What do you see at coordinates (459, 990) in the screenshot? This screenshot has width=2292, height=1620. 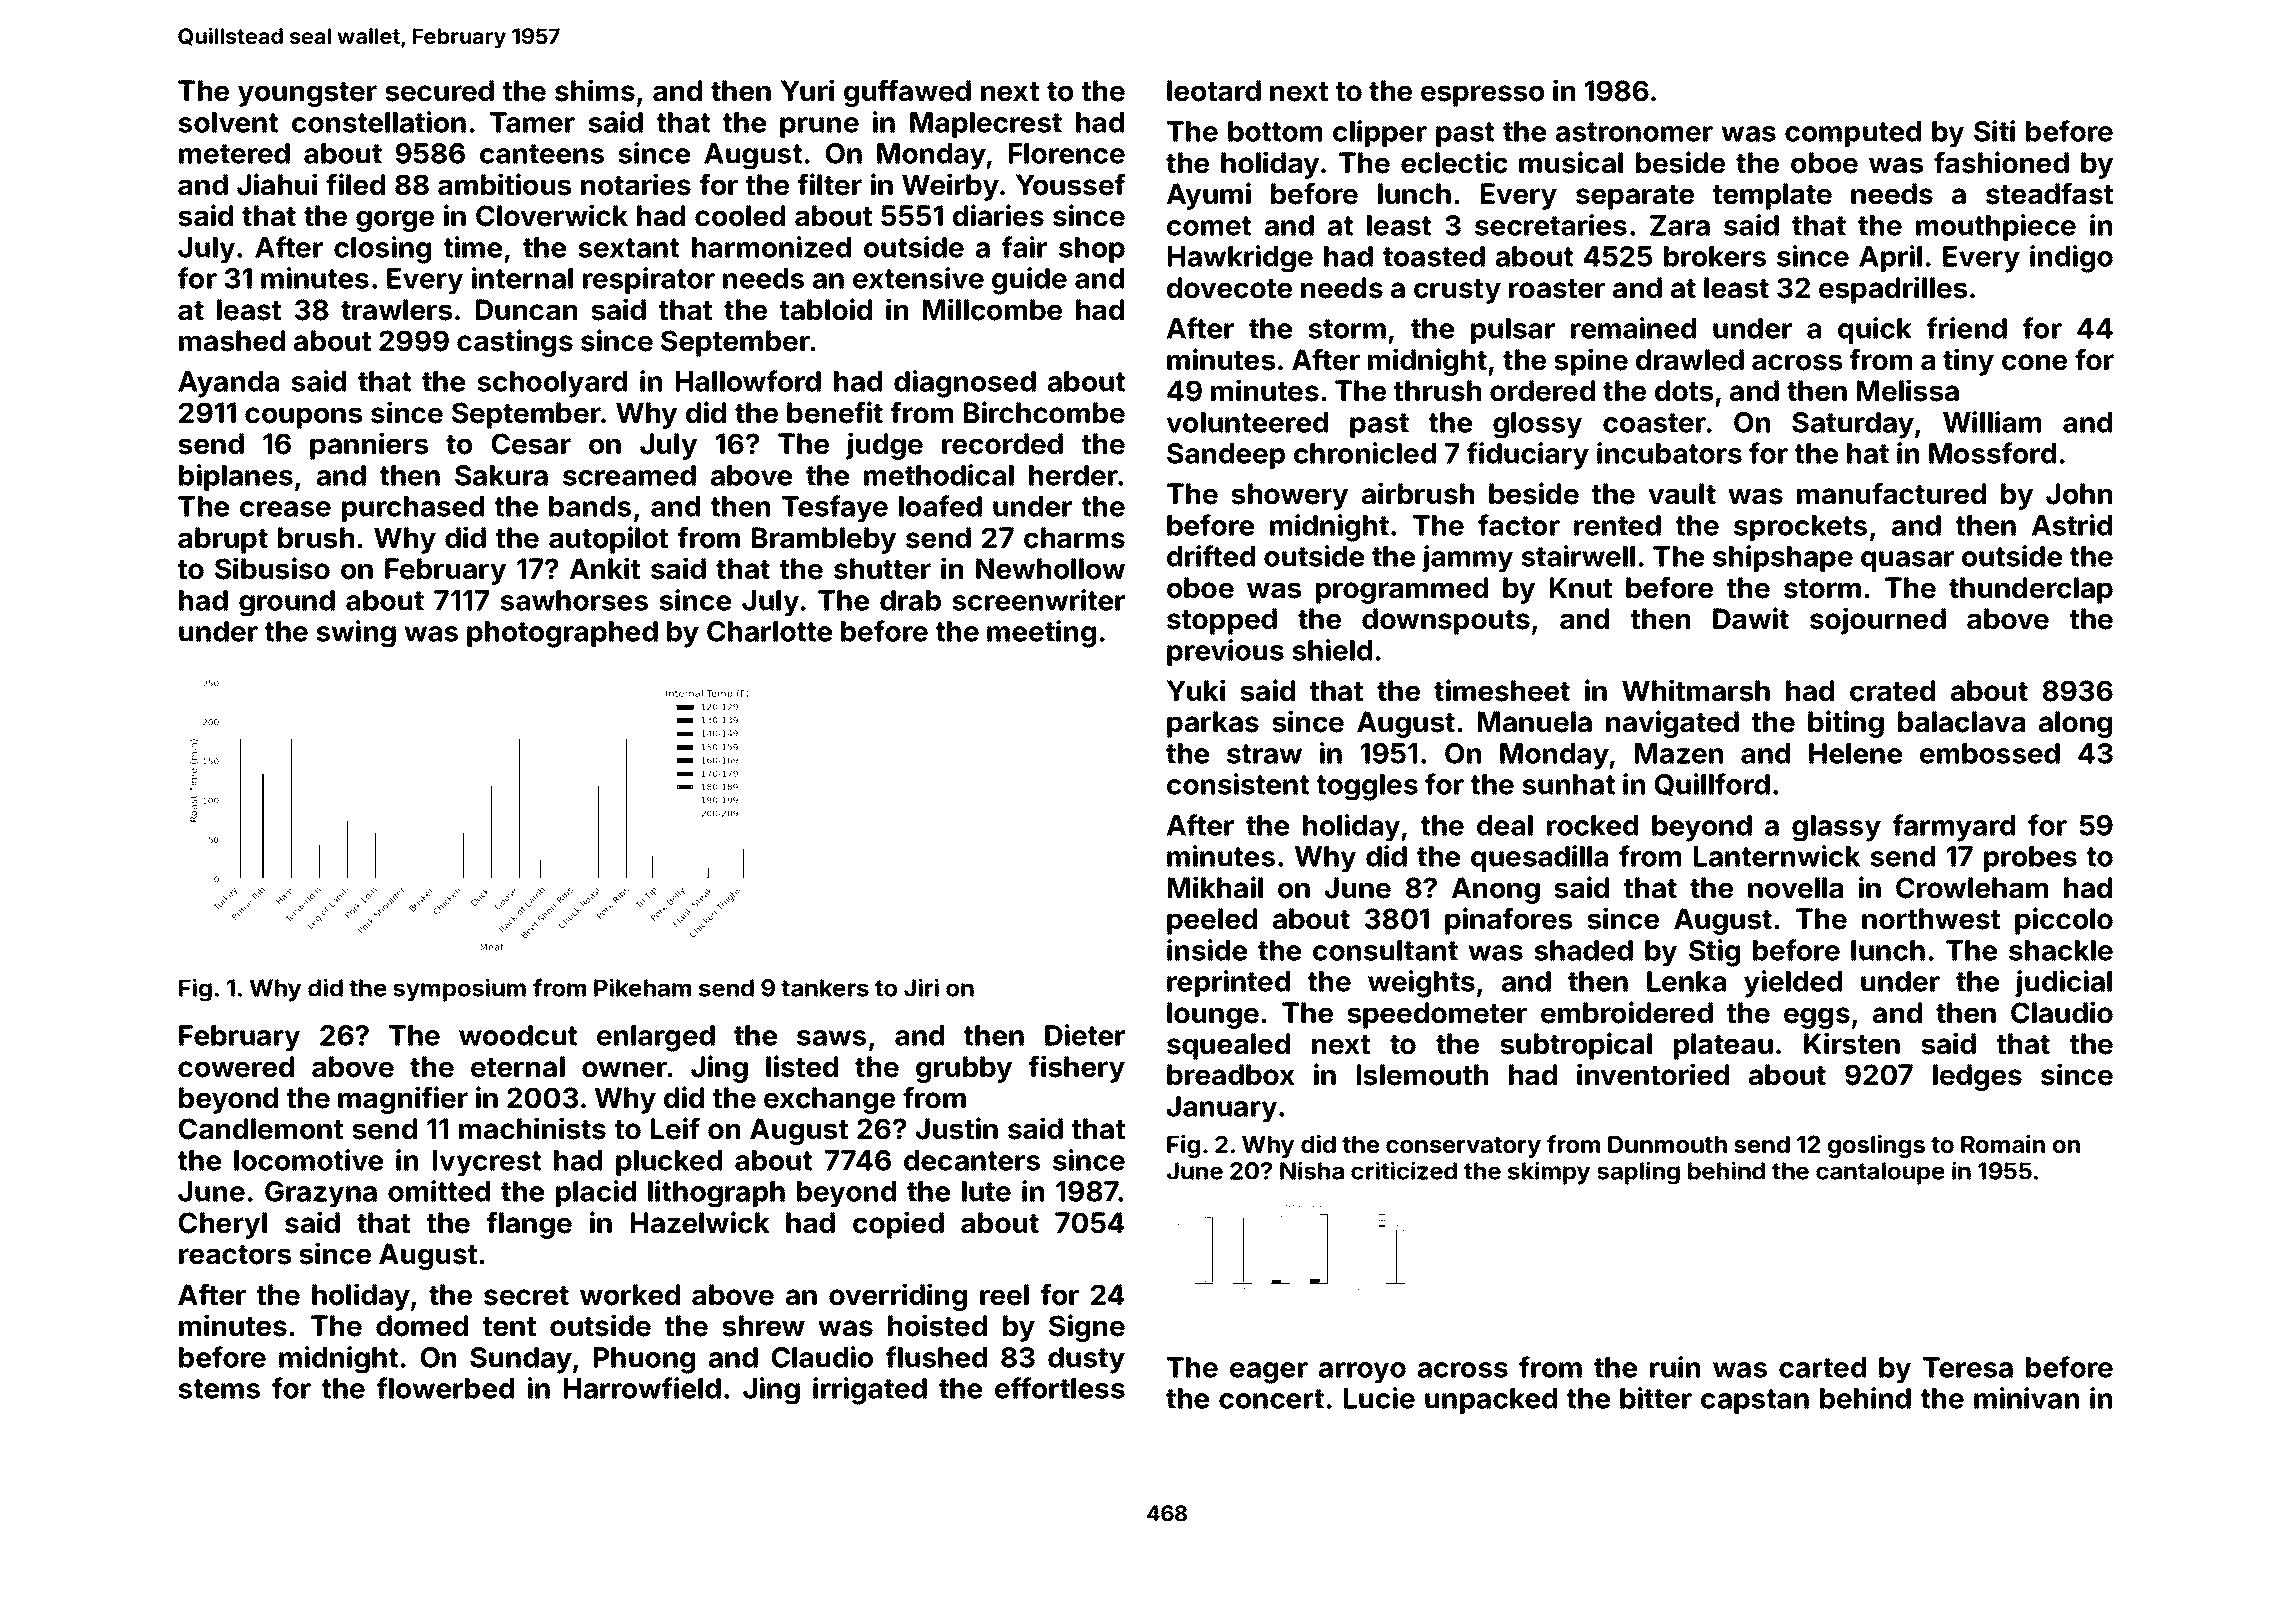 I see `symposium` at bounding box center [459, 990].
